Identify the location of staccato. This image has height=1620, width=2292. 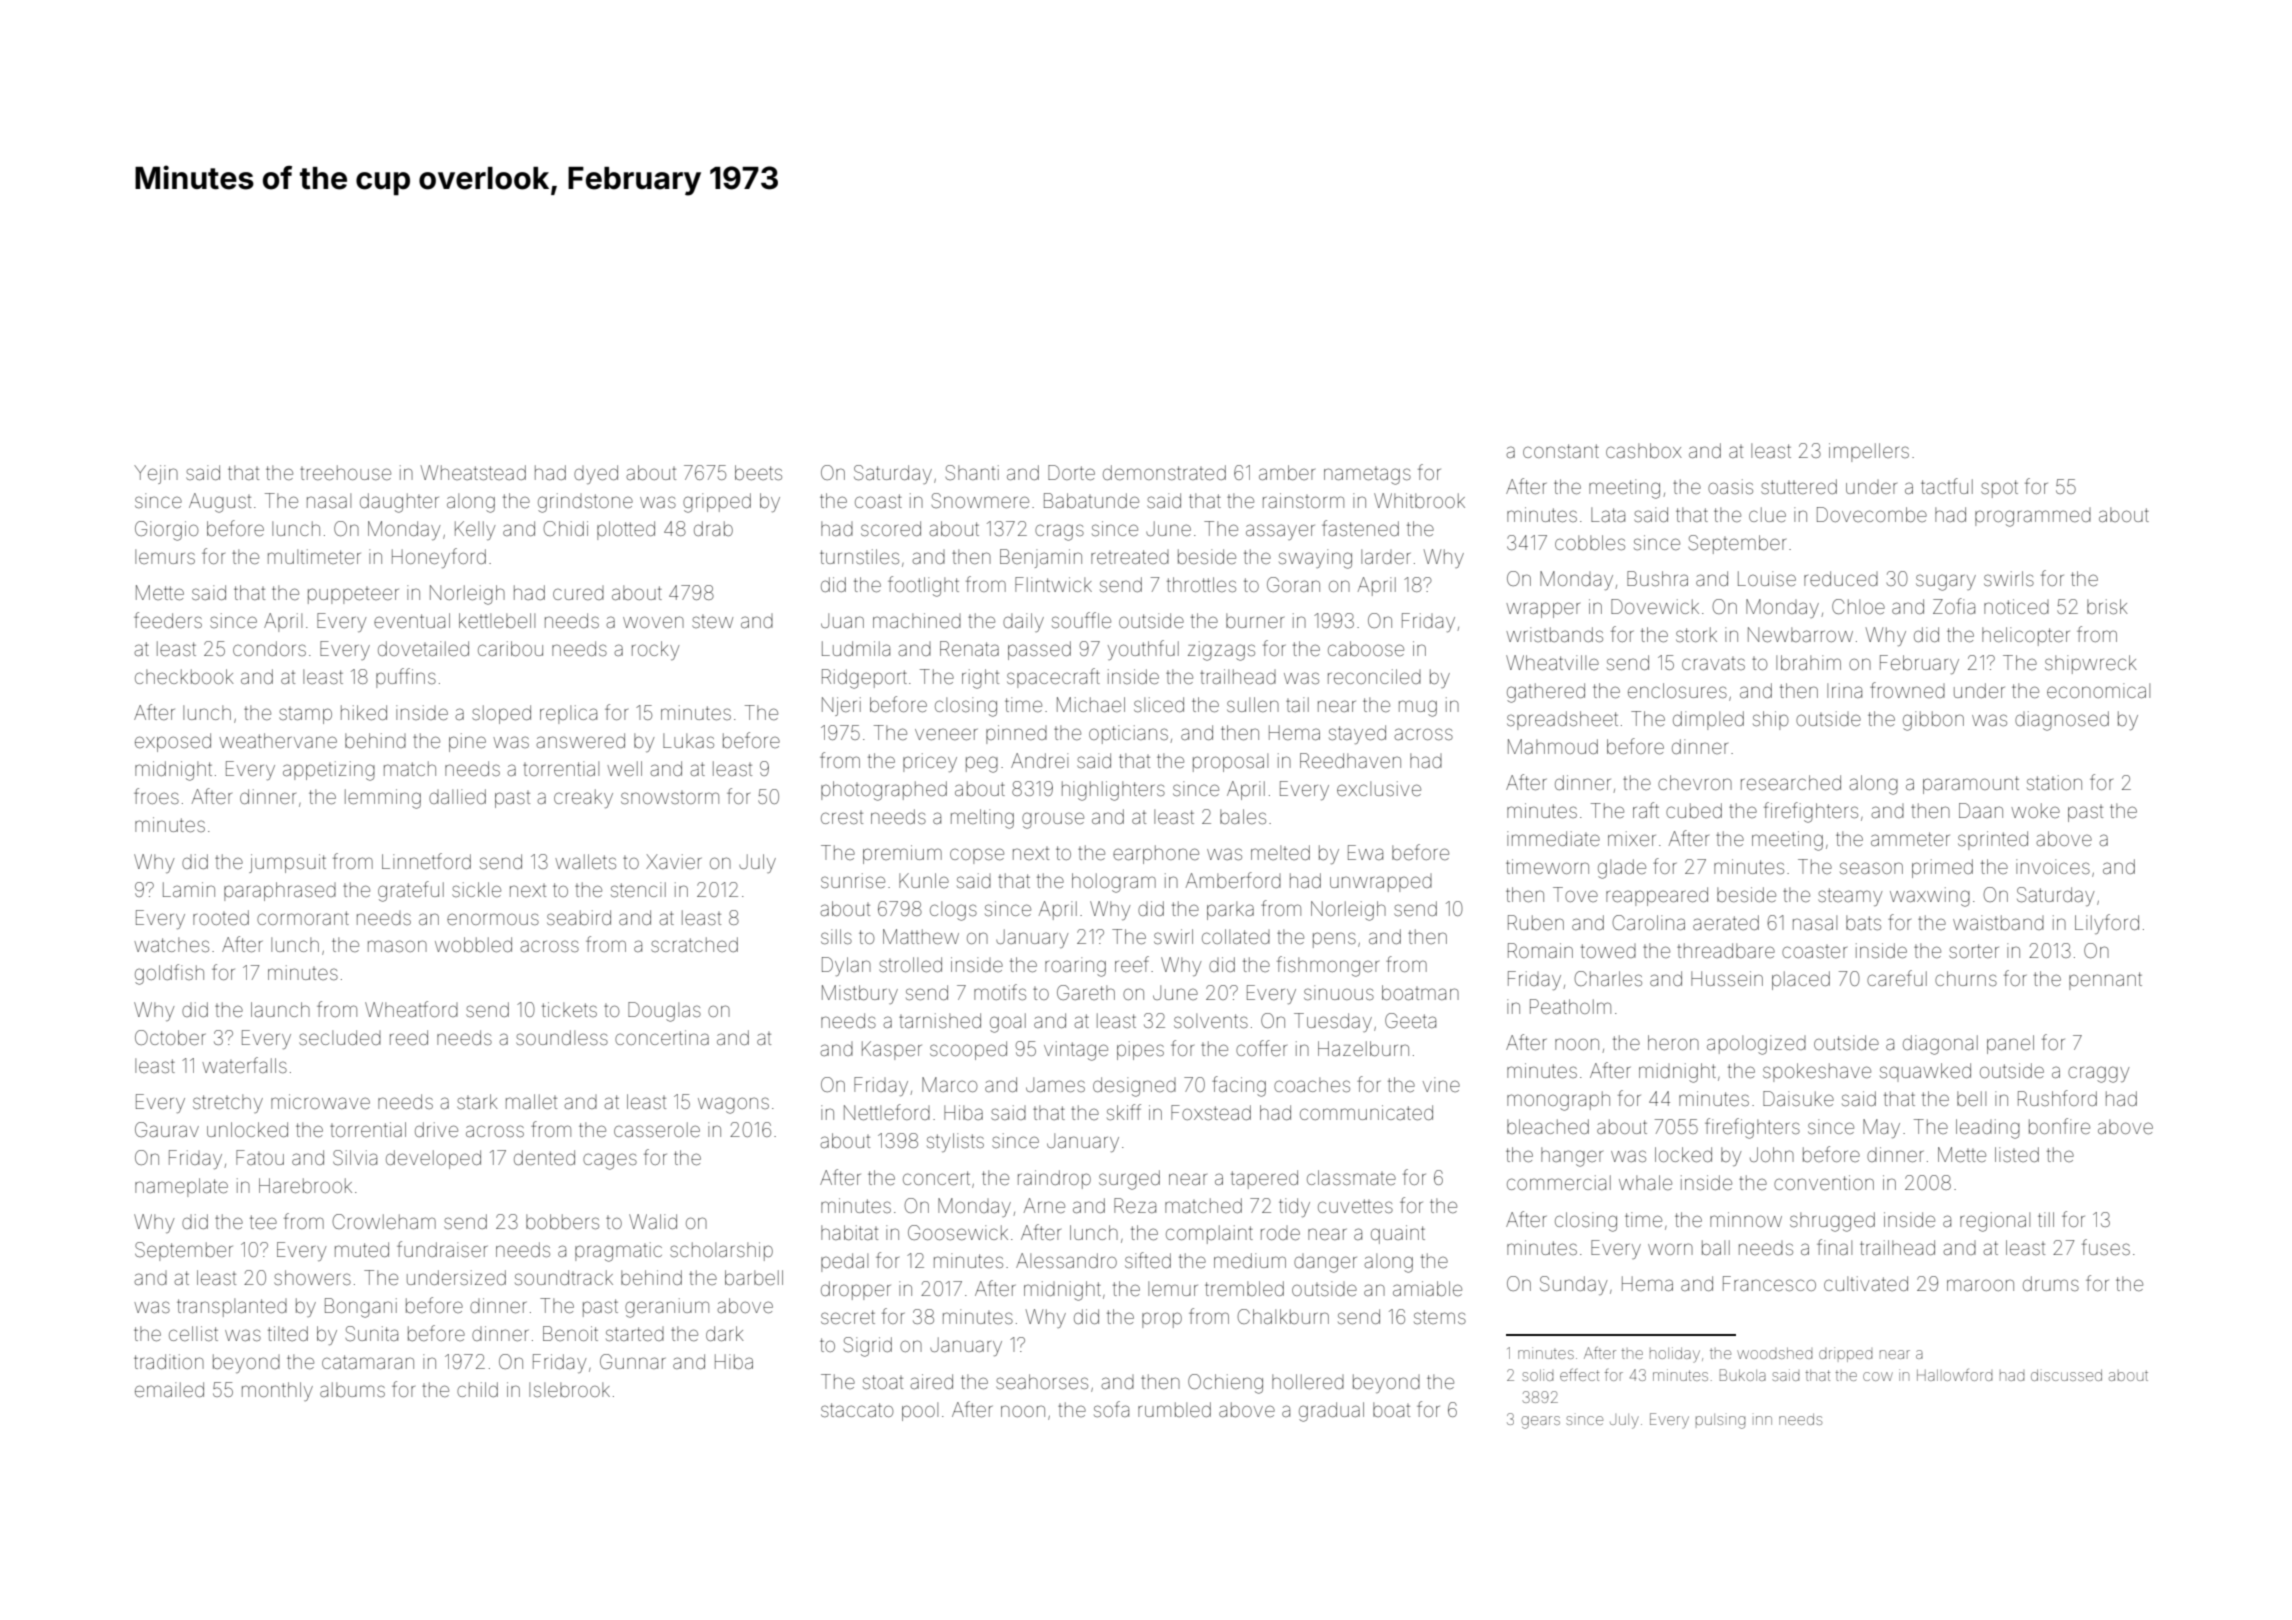
(857, 1410).
